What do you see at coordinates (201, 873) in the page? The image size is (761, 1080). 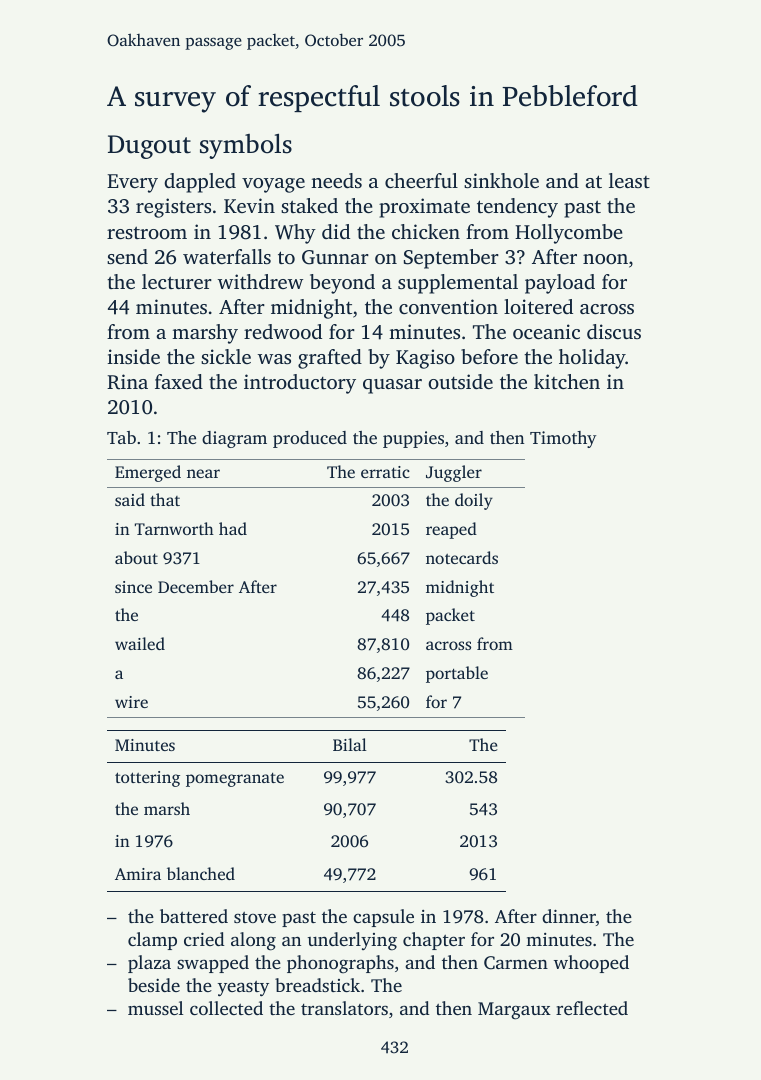 I see `blanched` at bounding box center [201, 873].
